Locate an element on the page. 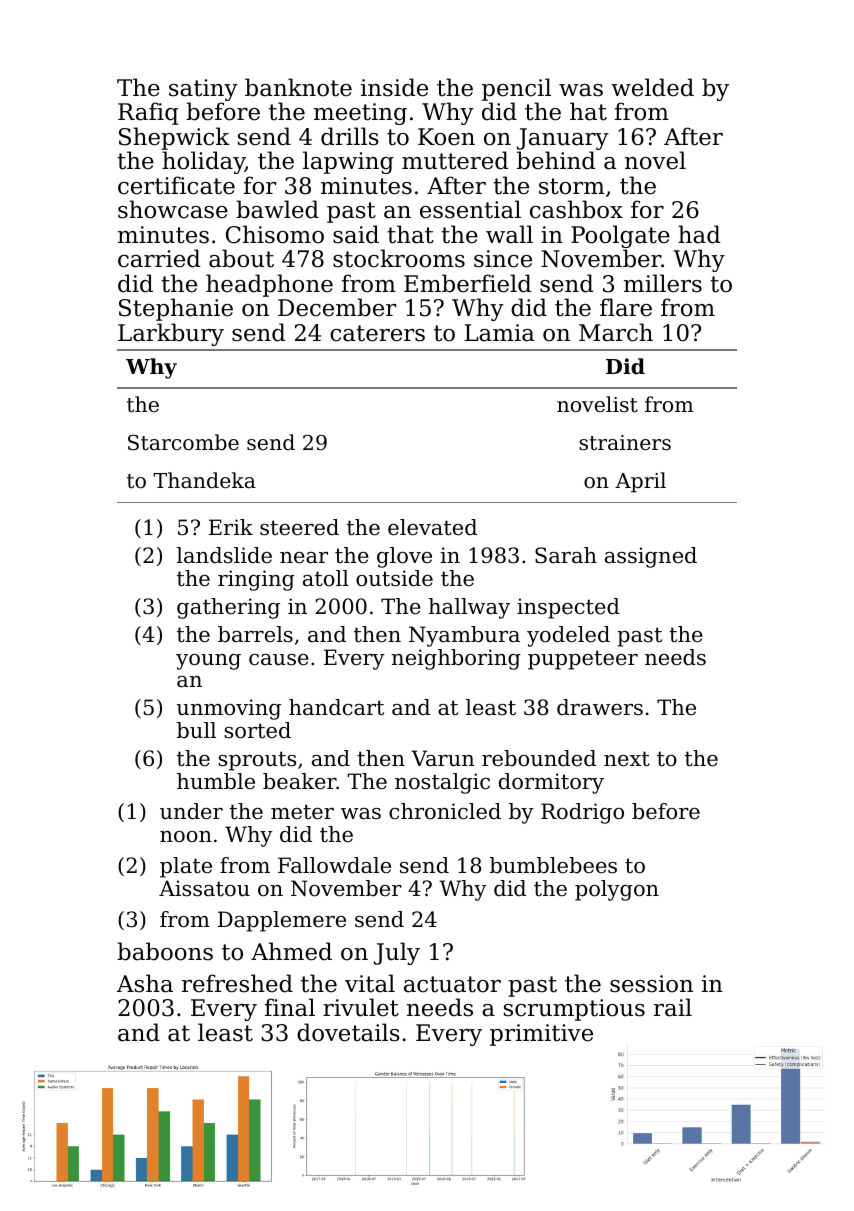 Image resolution: width=854 pixels, height=1211 pixels. essential is located at coordinates (470, 209).
